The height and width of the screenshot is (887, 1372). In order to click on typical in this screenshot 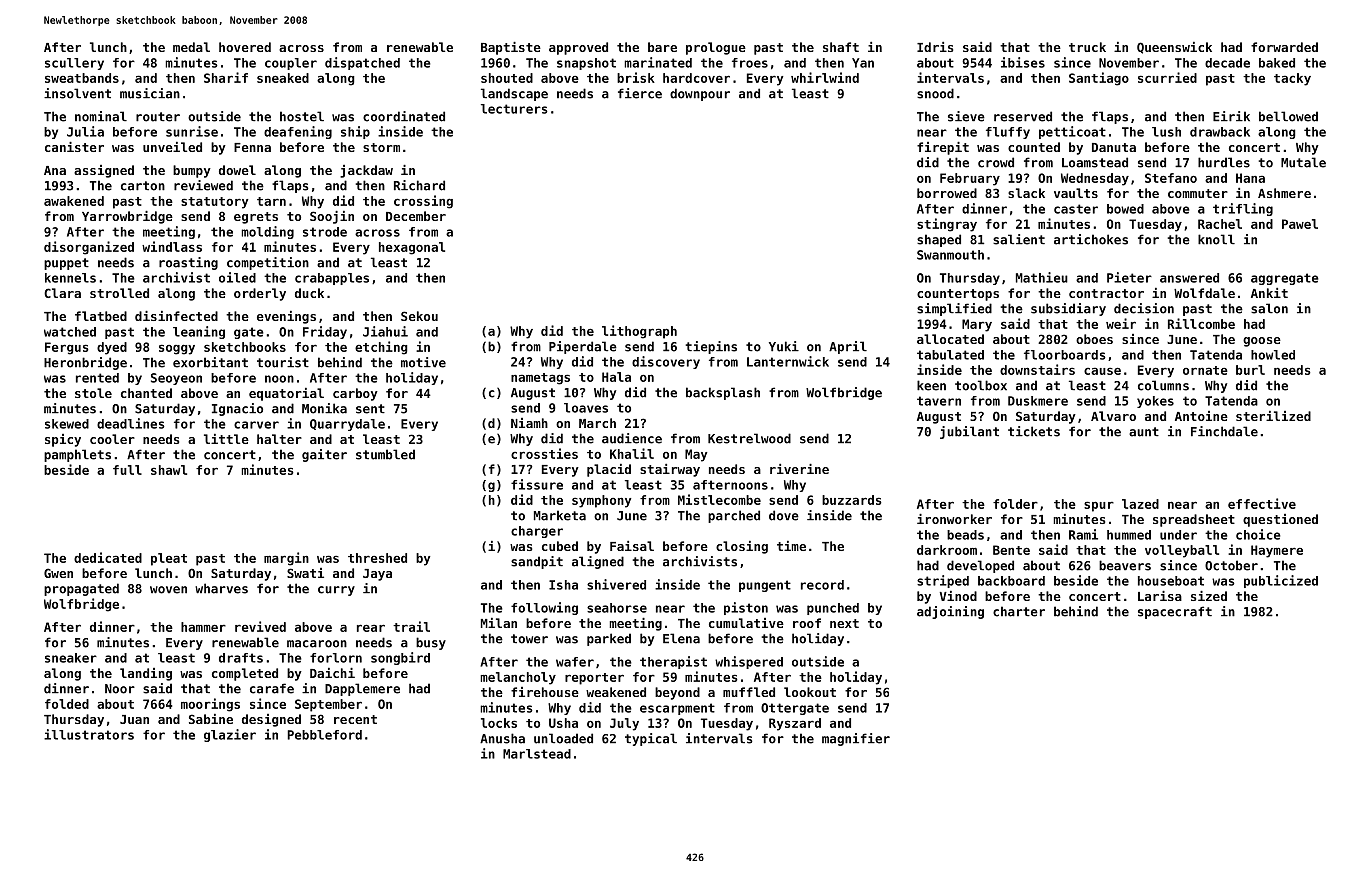, I will do `click(651, 739)`.
